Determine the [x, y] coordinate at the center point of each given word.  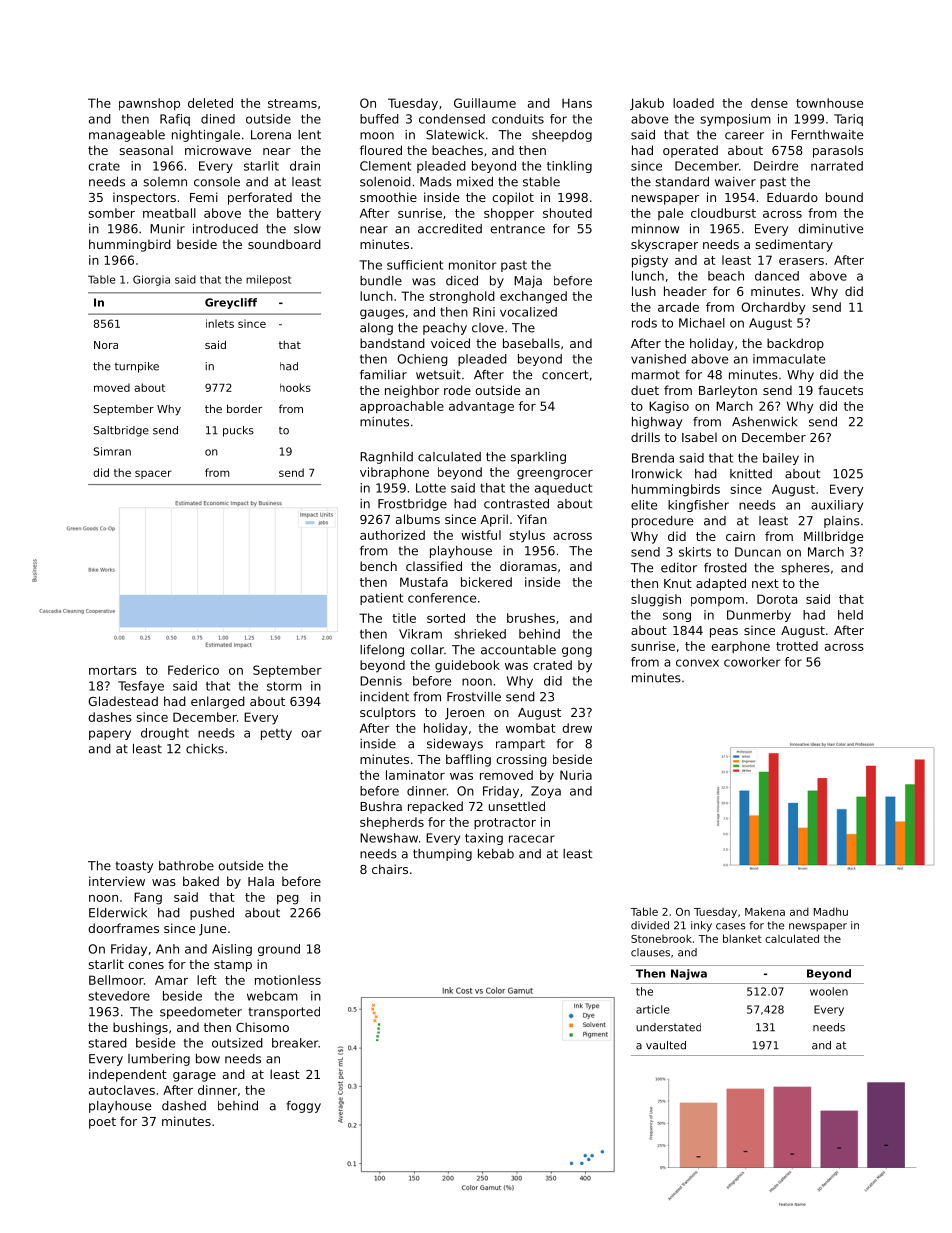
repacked [435, 807]
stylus [527, 536]
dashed [184, 1106]
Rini [484, 312]
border [244, 408]
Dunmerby [759, 616]
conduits [518, 119]
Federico [193, 670]
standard [682, 182]
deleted [210, 103]
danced [777, 276]
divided [650, 925]
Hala [261, 881]
